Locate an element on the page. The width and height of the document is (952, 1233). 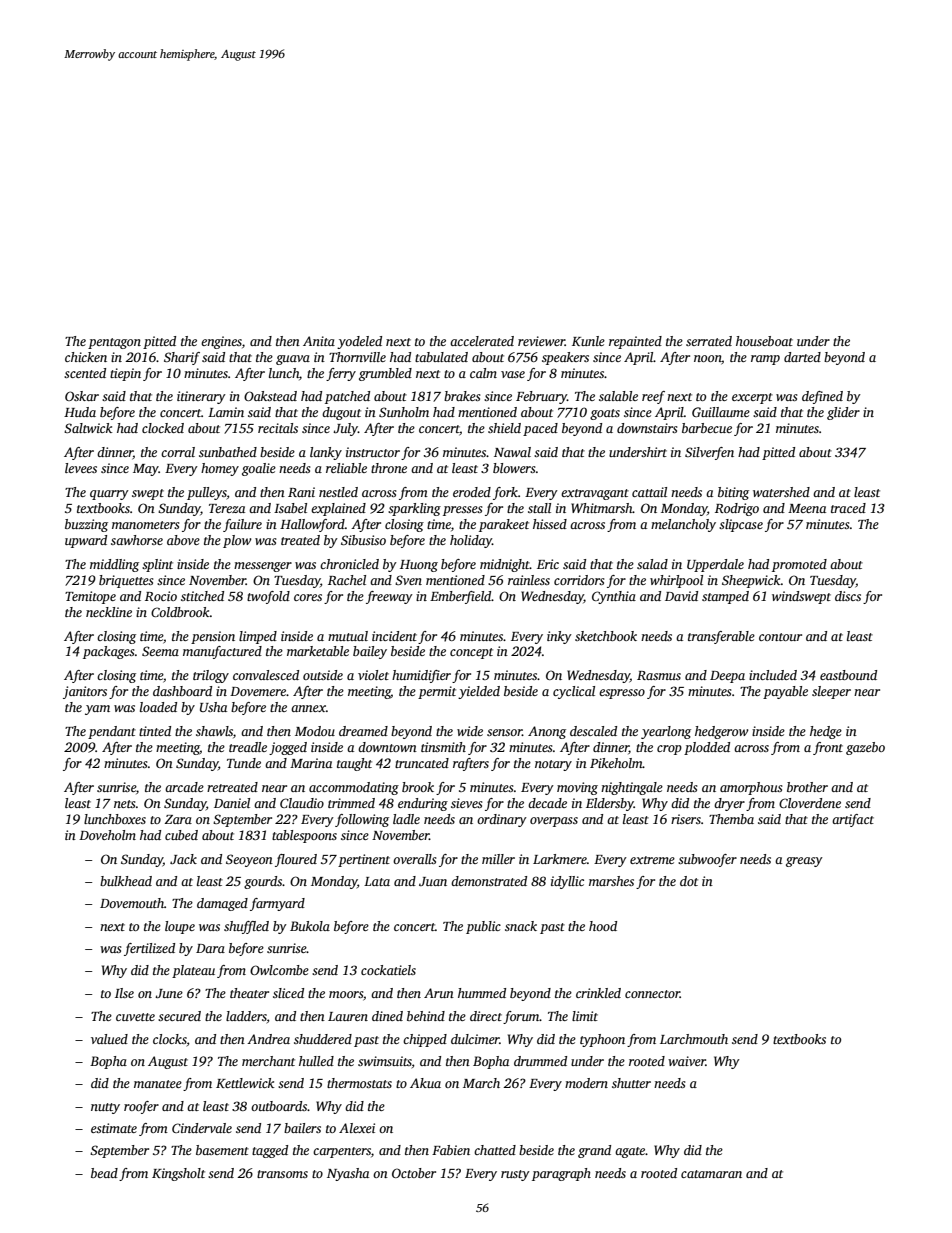
tiepin is located at coordinates (125, 374).
